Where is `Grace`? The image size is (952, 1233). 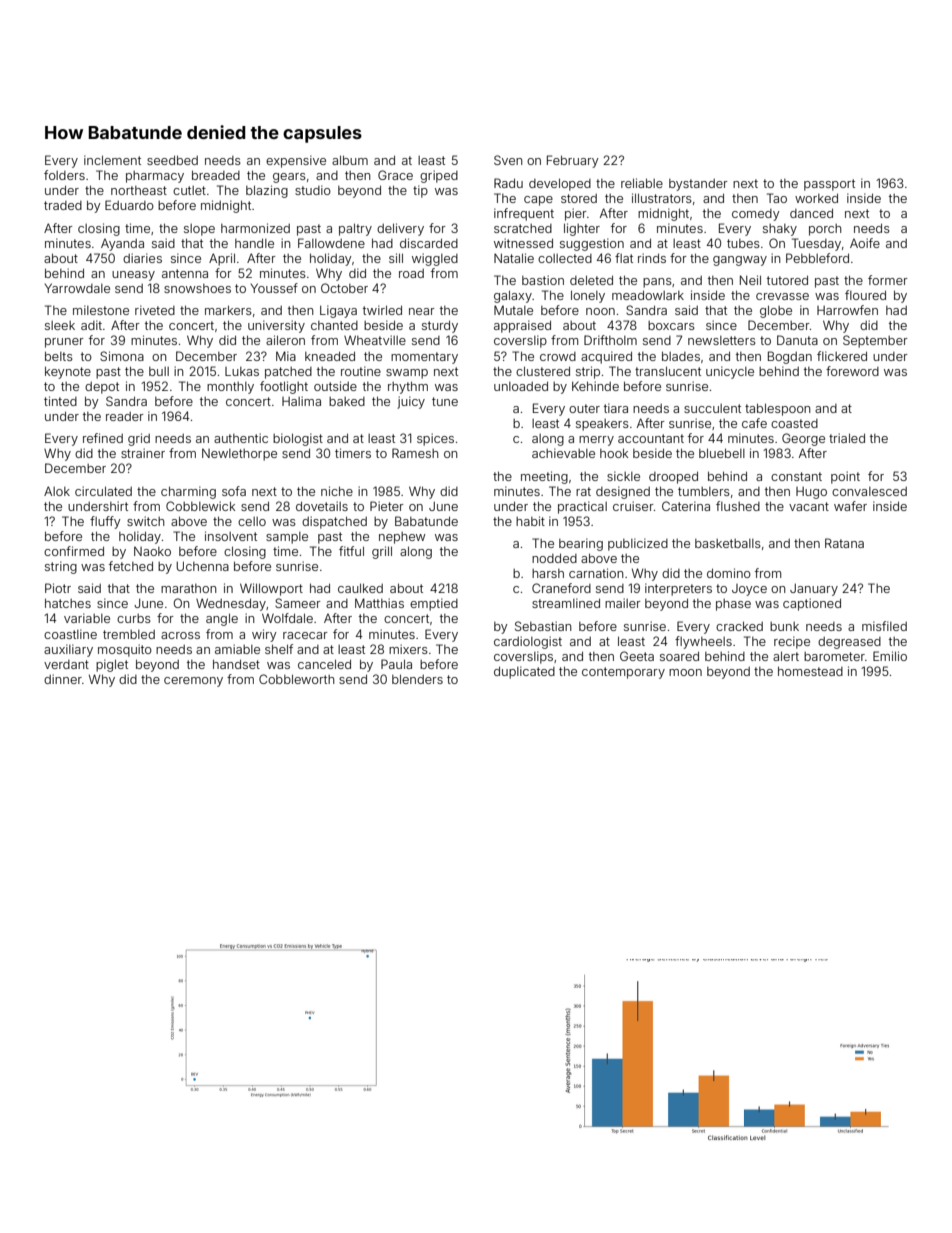 Grace is located at coordinates (395, 175).
